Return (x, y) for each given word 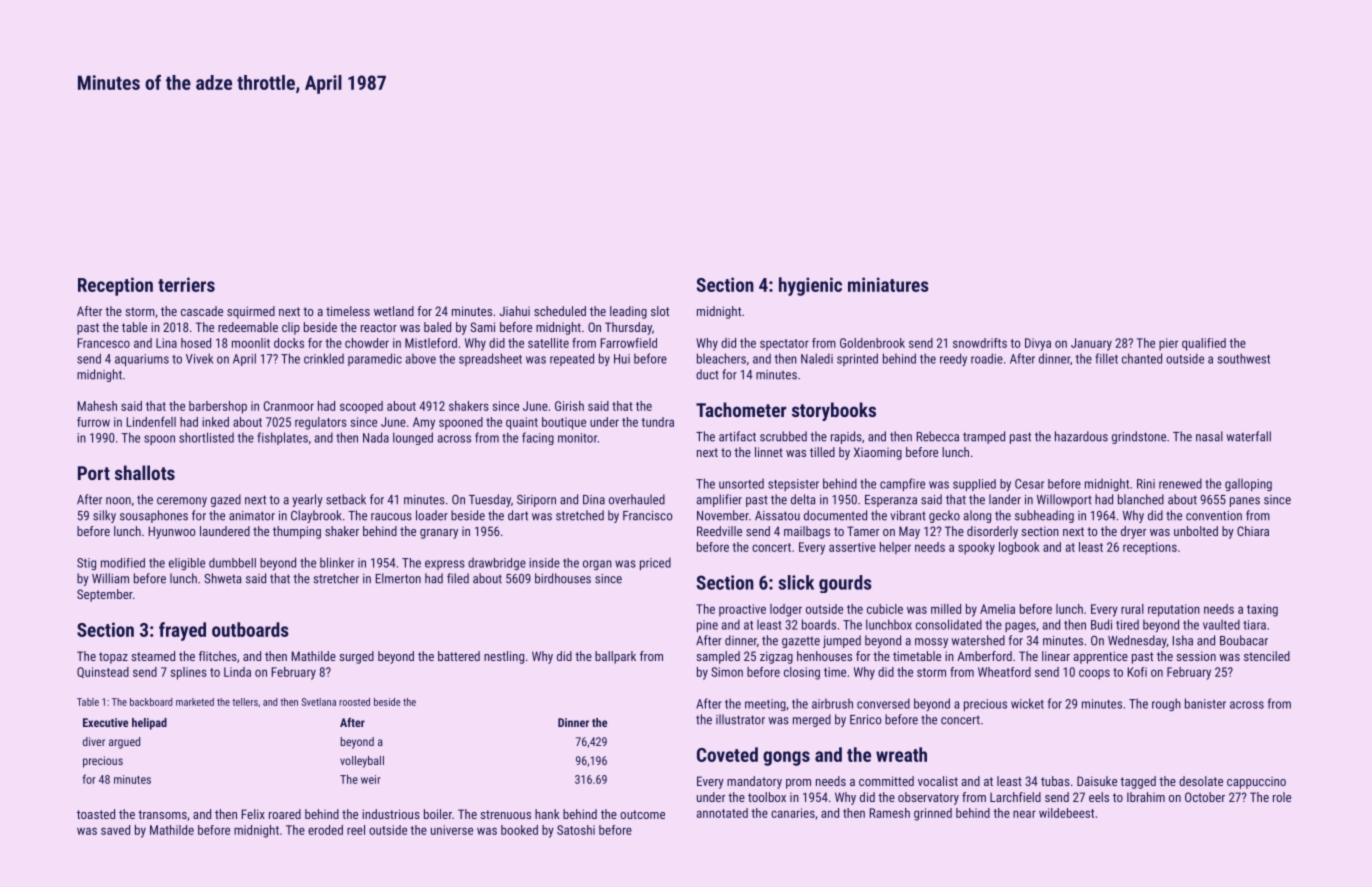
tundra (657, 422)
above (421, 359)
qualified (1204, 344)
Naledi (817, 358)
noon (118, 501)
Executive (105, 722)
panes (1245, 502)
